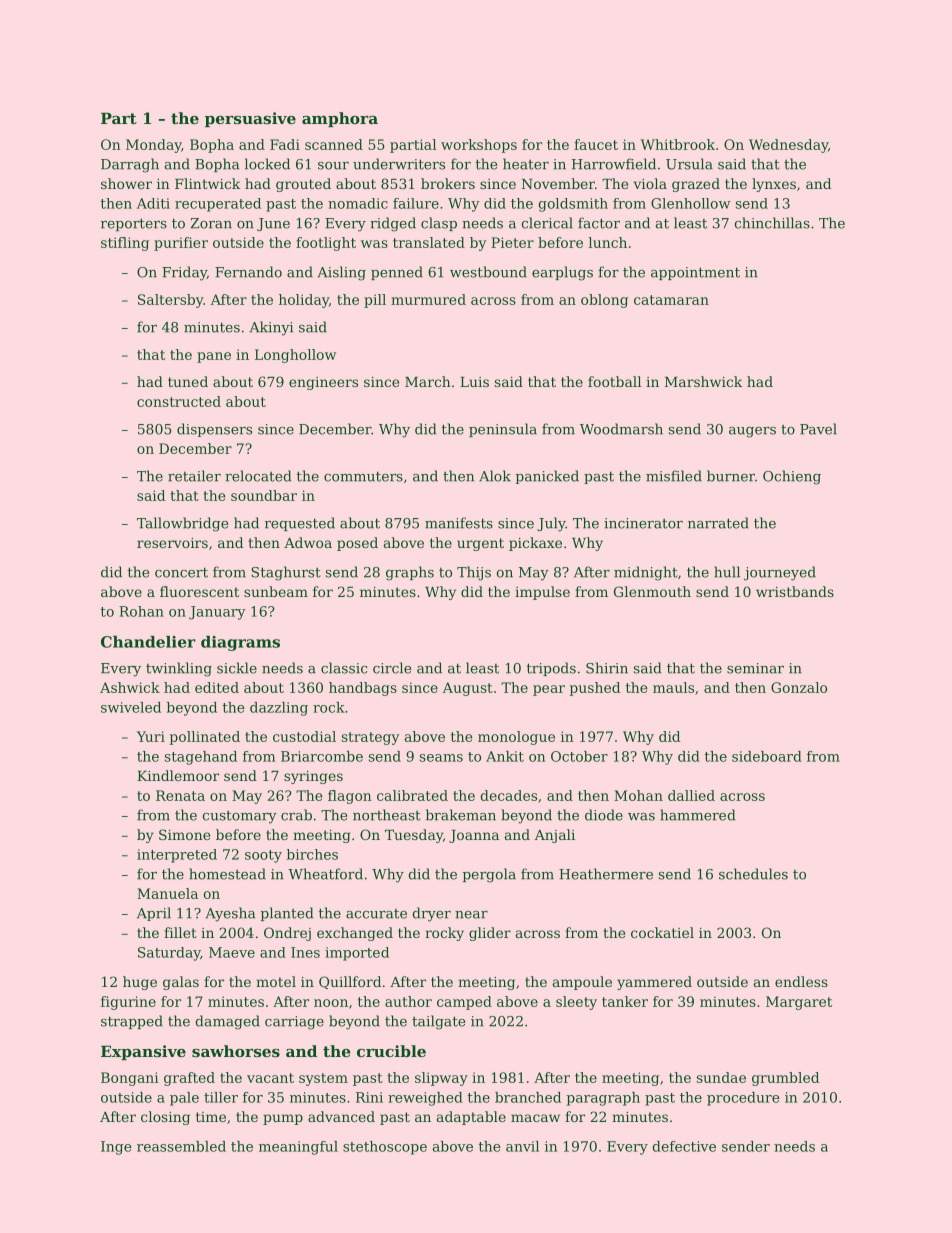  Describe the element at coordinates (218, 205) in the screenshot. I see `recuperated` at that location.
